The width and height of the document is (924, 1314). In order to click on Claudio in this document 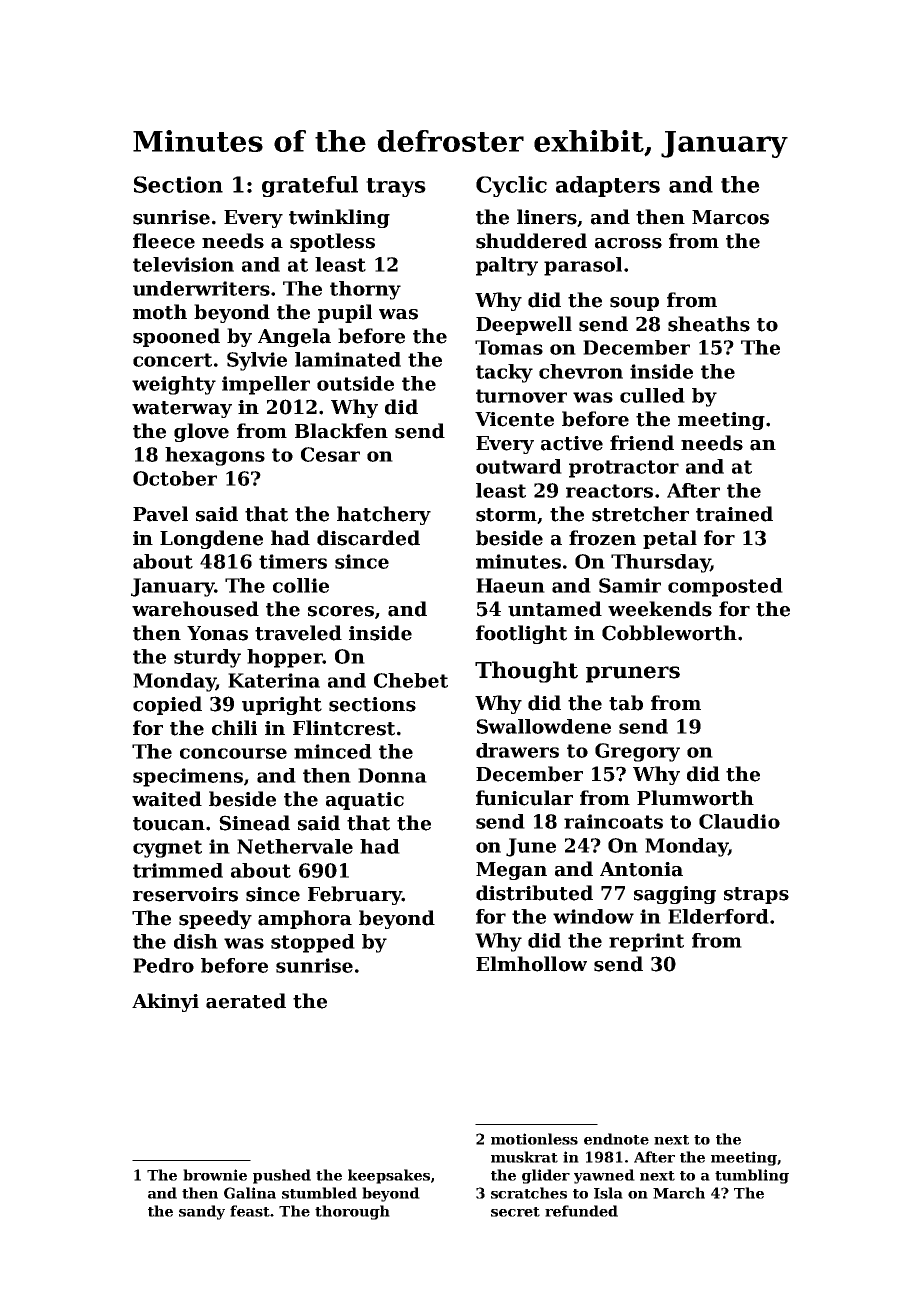, I will do `click(739, 821)`.
